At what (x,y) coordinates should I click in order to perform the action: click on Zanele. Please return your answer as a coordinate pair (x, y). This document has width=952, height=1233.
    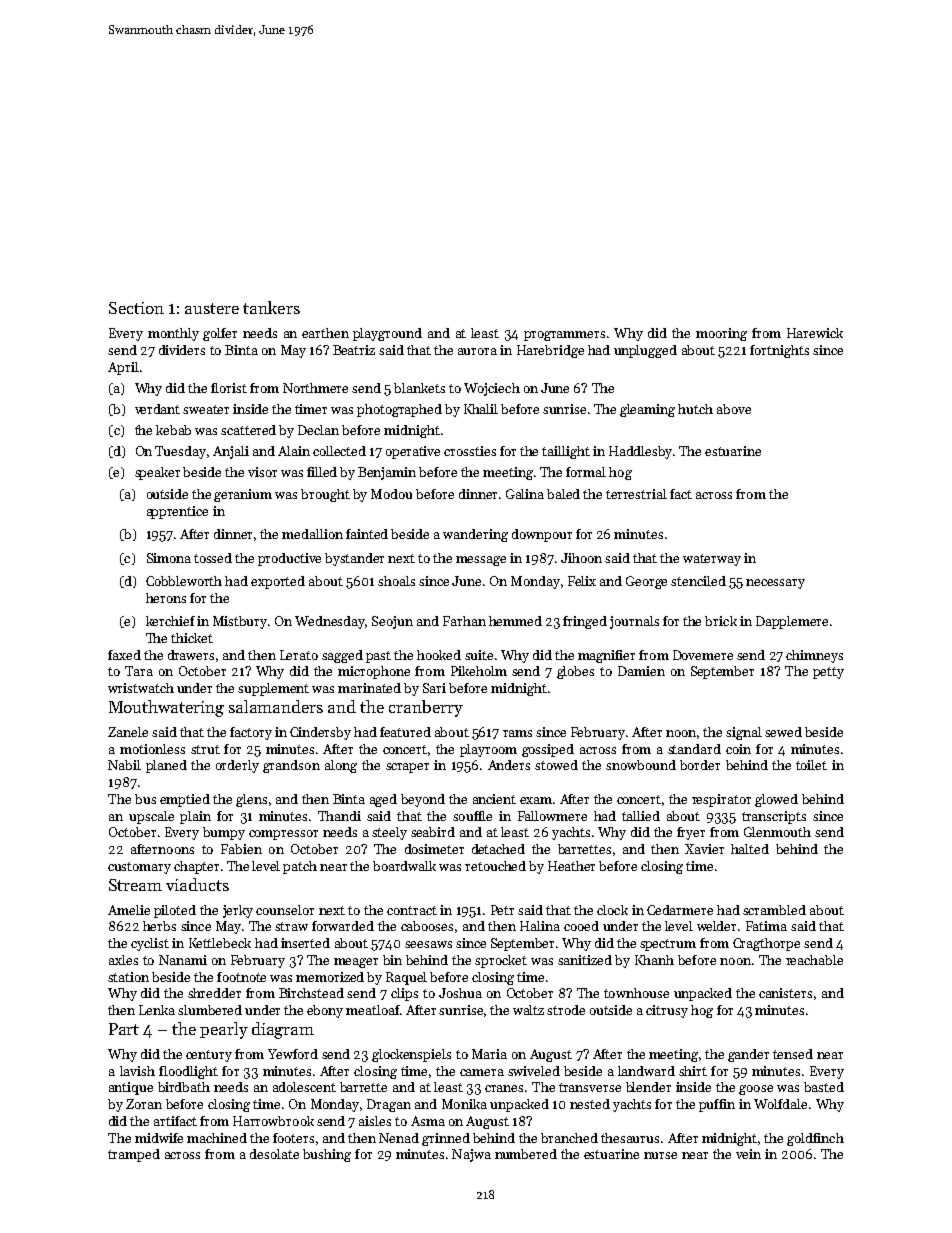
    Looking at the image, I should click on (128, 732).
